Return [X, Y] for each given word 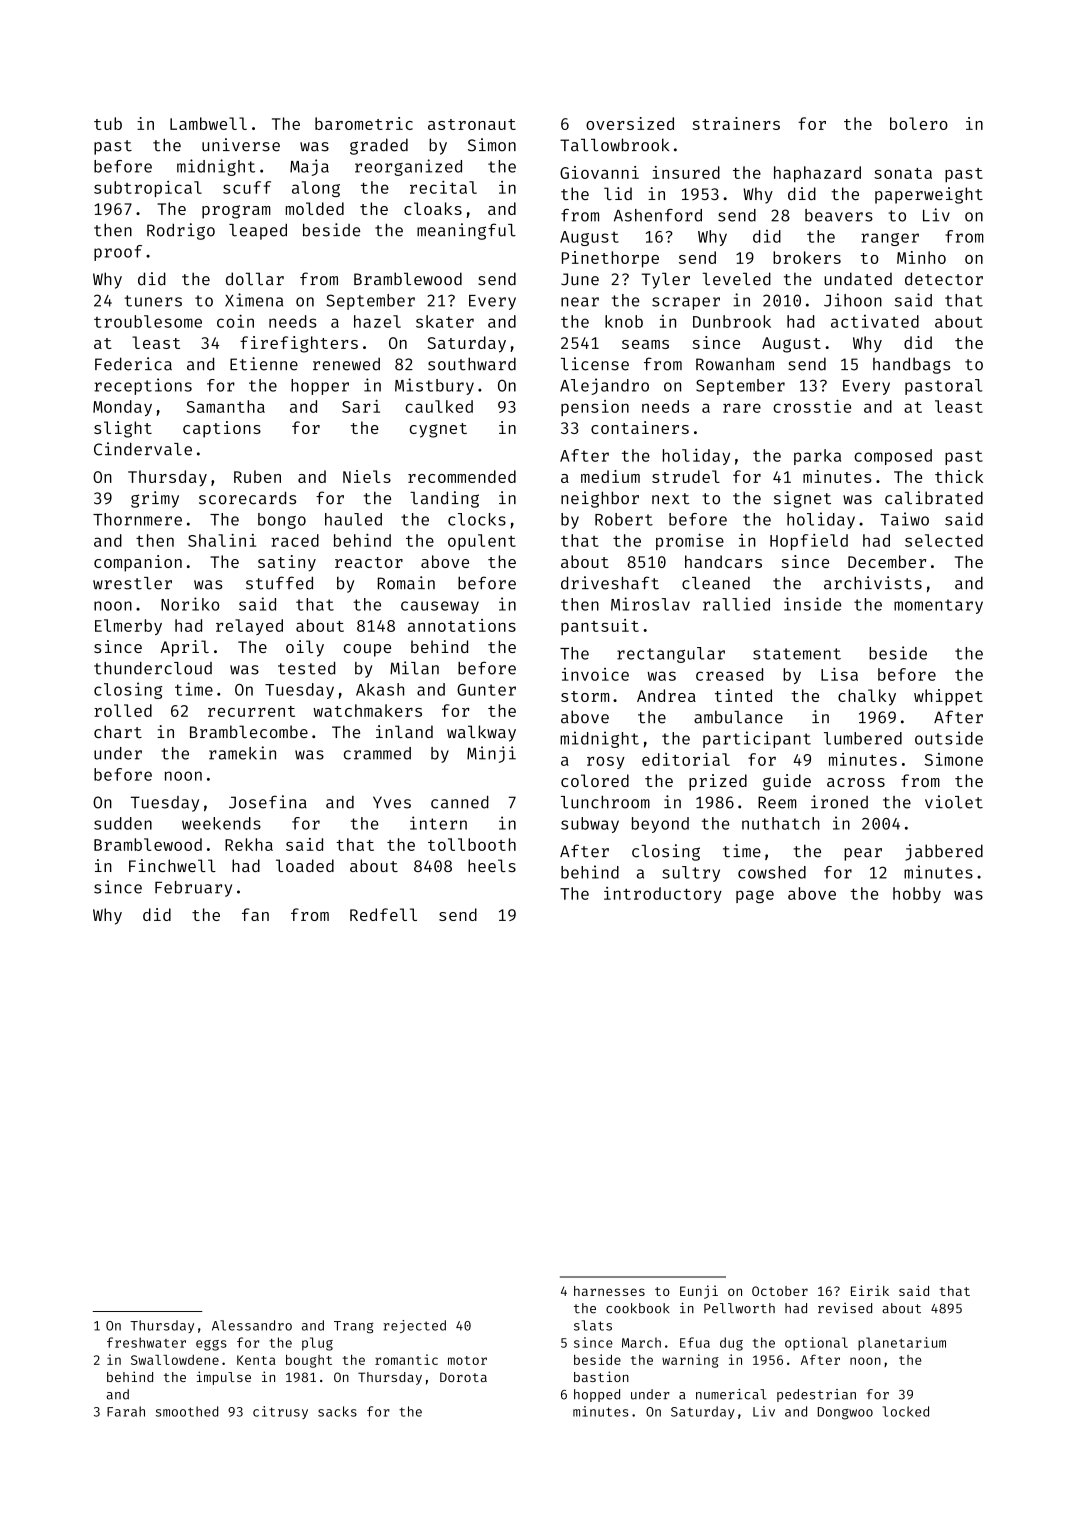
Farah [126, 1411]
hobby [917, 895]
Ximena [254, 300]
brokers [807, 257]
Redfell [383, 914]
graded [379, 146]
